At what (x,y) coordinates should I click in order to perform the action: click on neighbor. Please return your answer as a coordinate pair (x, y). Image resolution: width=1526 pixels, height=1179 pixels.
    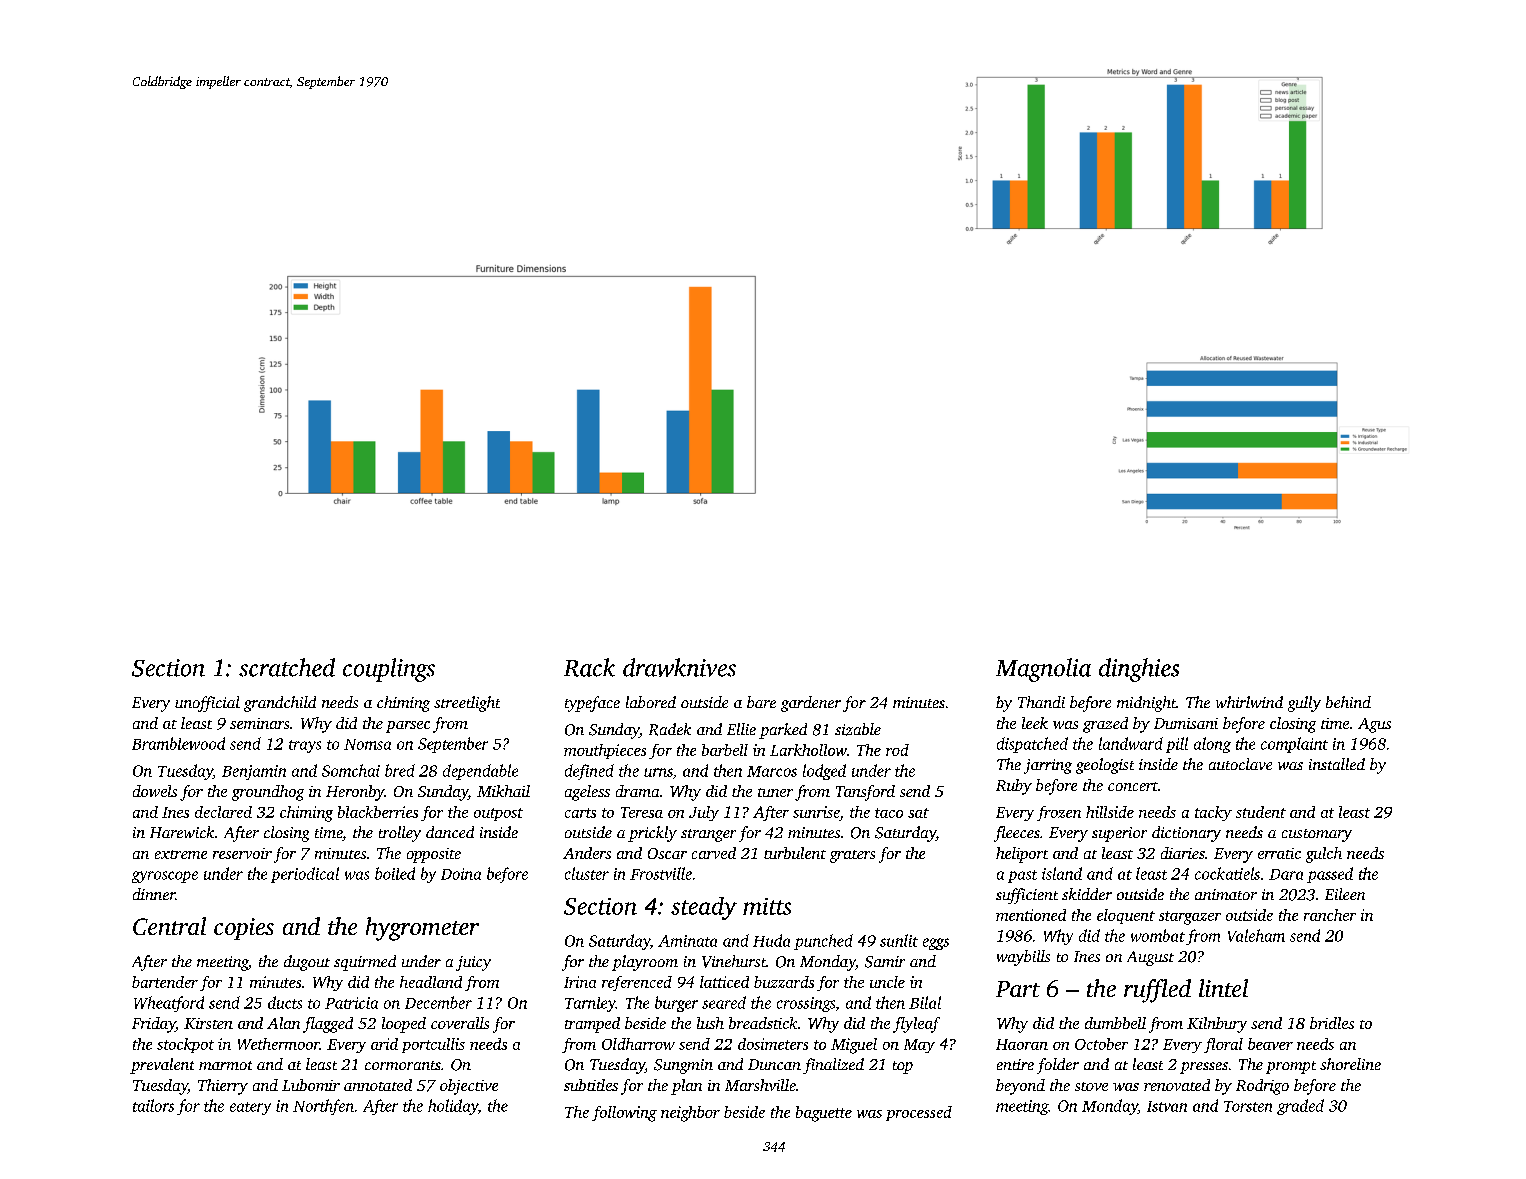
    Looking at the image, I should click on (690, 1114).
